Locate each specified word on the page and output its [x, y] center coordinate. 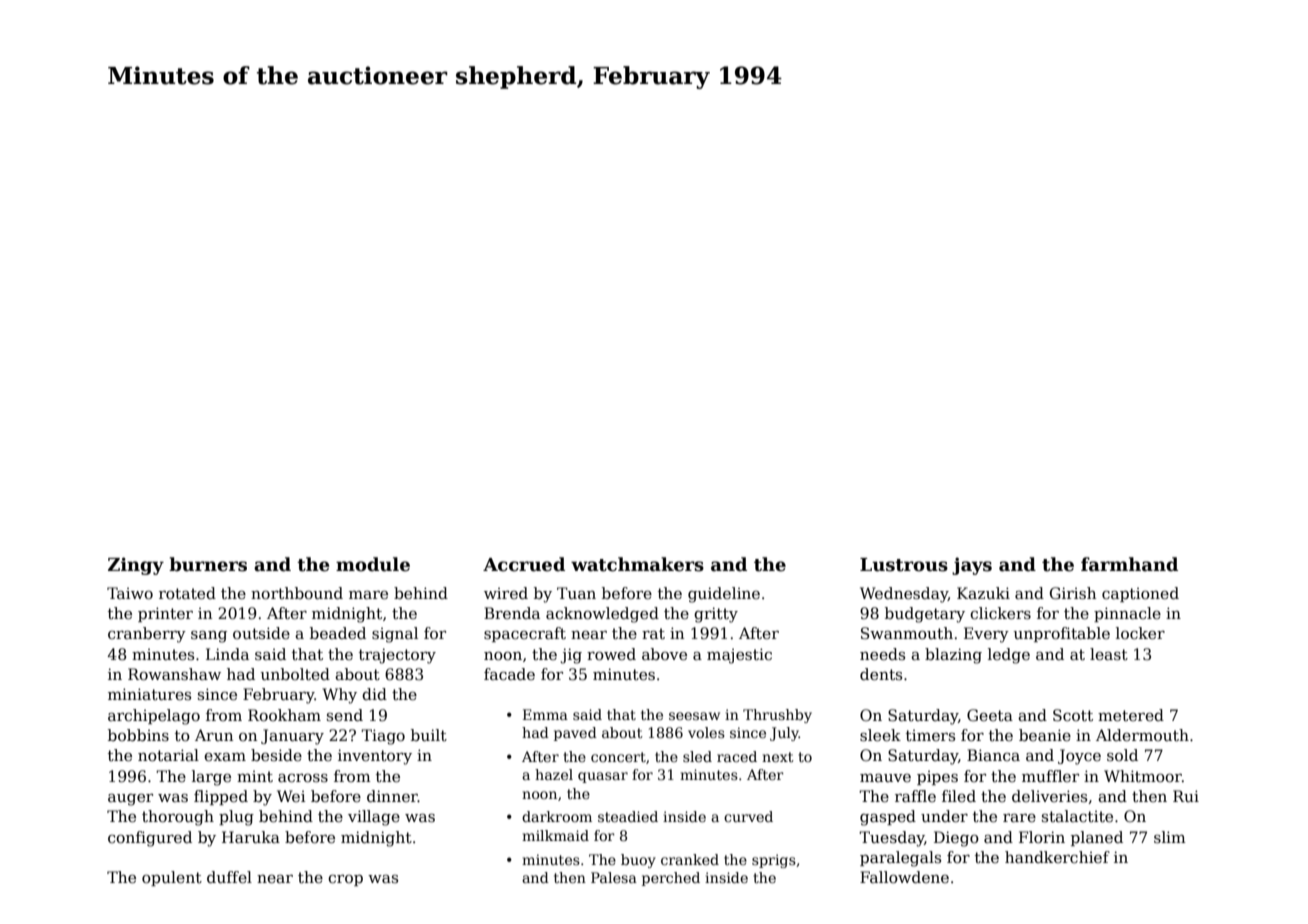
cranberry [147, 635]
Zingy [136, 566]
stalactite [1077, 816]
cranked [690, 859]
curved [748, 816]
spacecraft [525, 634]
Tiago [383, 737]
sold [1122, 755]
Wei [291, 796]
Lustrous [904, 565]
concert [618, 757]
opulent [172, 878]
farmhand [1129, 564]
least [1109, 654]
